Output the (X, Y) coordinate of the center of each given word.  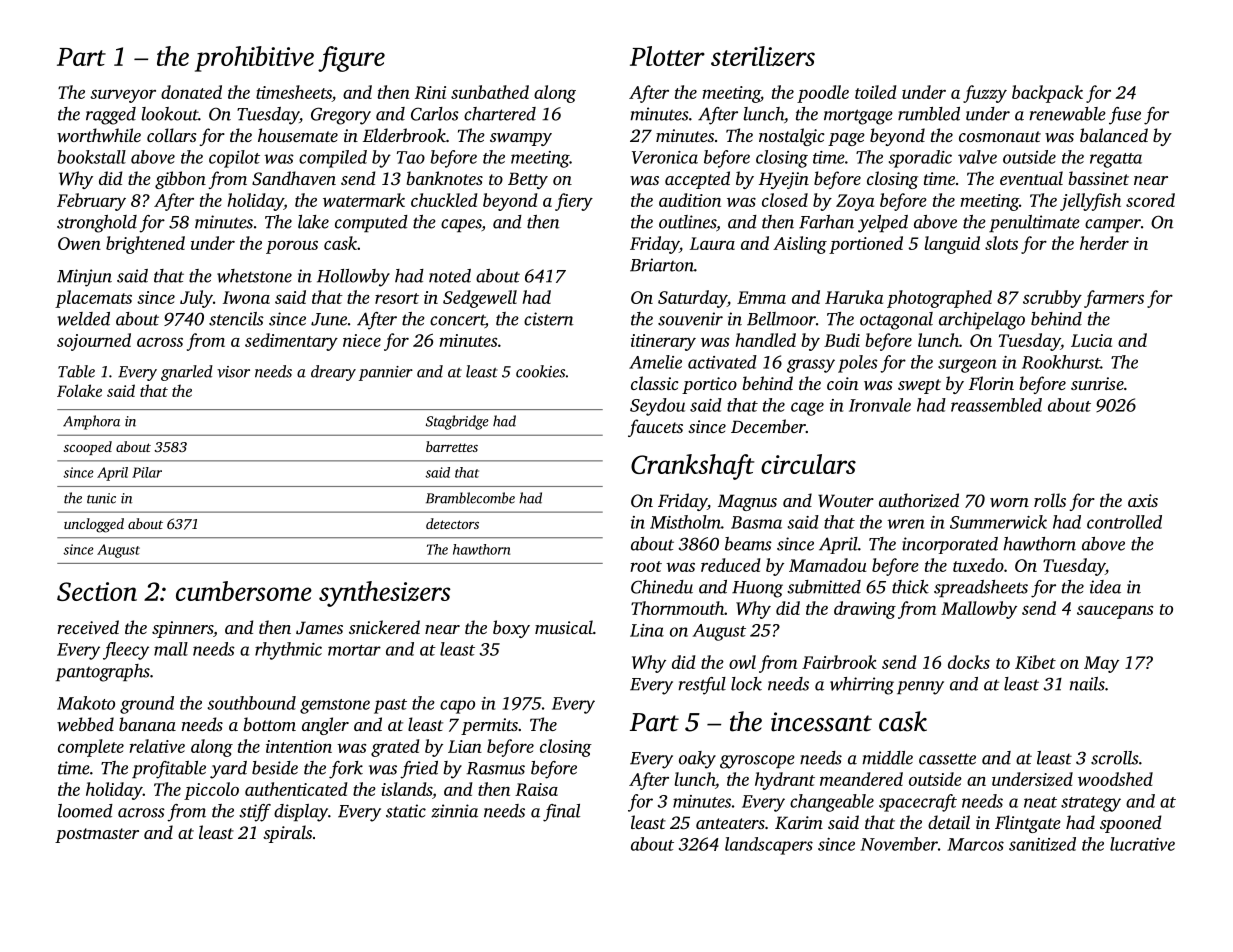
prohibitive (254, 59)
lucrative (1142, 844)
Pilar (147, 472)
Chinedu (662, 587)
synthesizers (385, 594)
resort (397, 298)
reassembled (996, 405)
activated (722, 362)
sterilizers (763, 56)
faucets (655, 428)
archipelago (982, 321)
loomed (85, 811)
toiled (876, 92)
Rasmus (495, 768)
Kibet (1035, 662)
